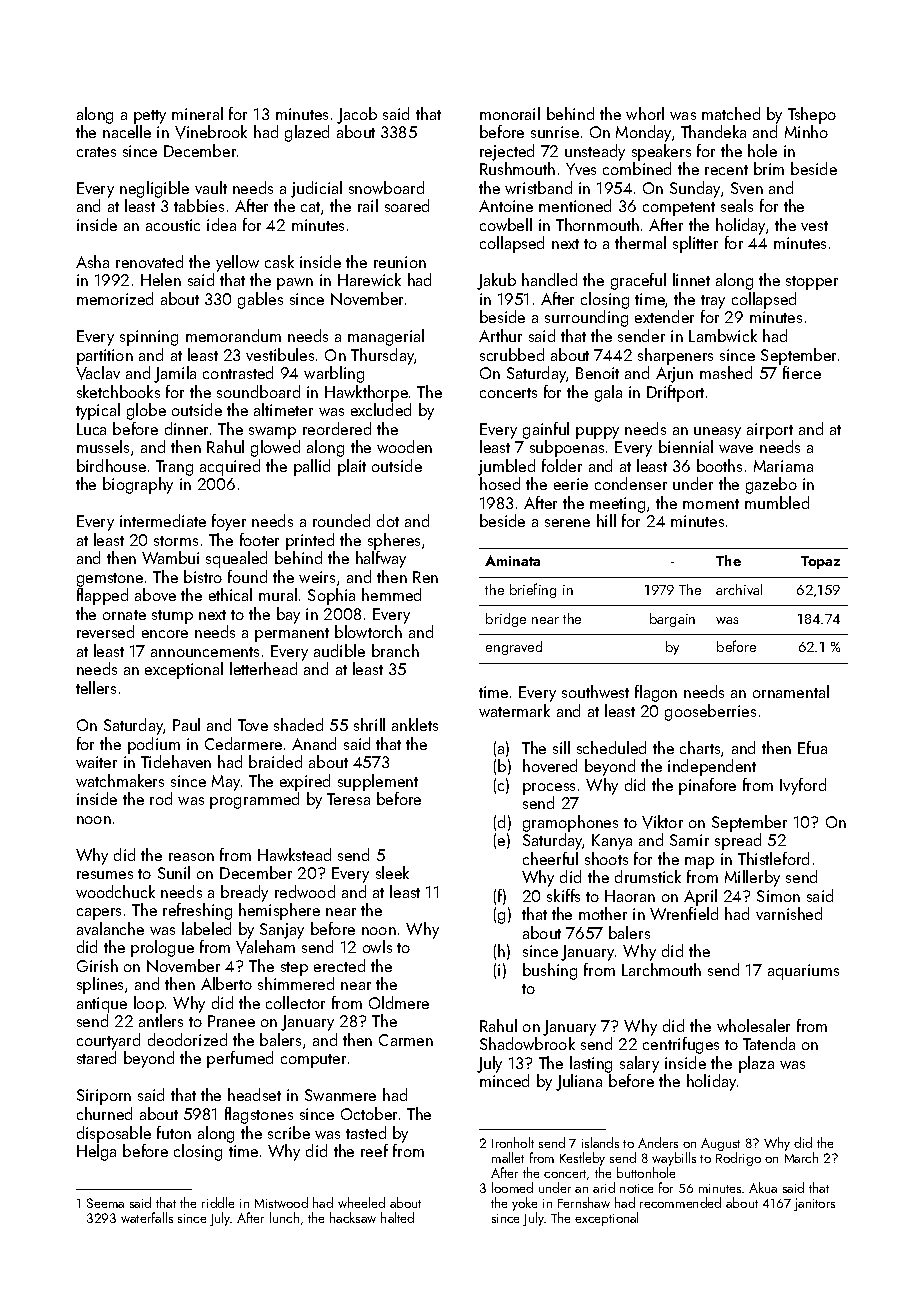  What do you see at coordinates (197, 113) in the screenshot?
I see `mineral` at bounding box center [197, 113].
